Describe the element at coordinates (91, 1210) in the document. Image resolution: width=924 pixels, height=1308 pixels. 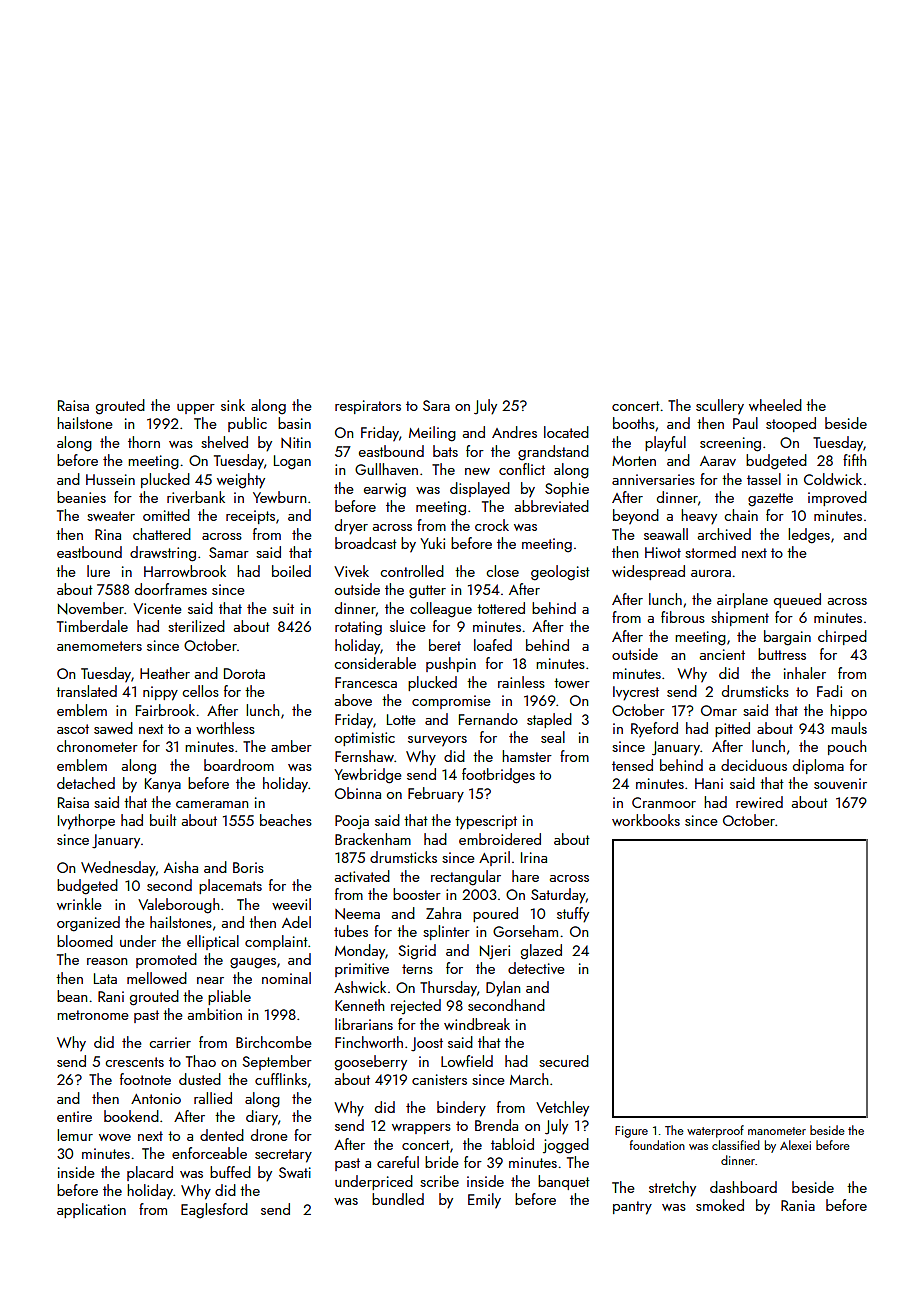
I see `application` at that location.
